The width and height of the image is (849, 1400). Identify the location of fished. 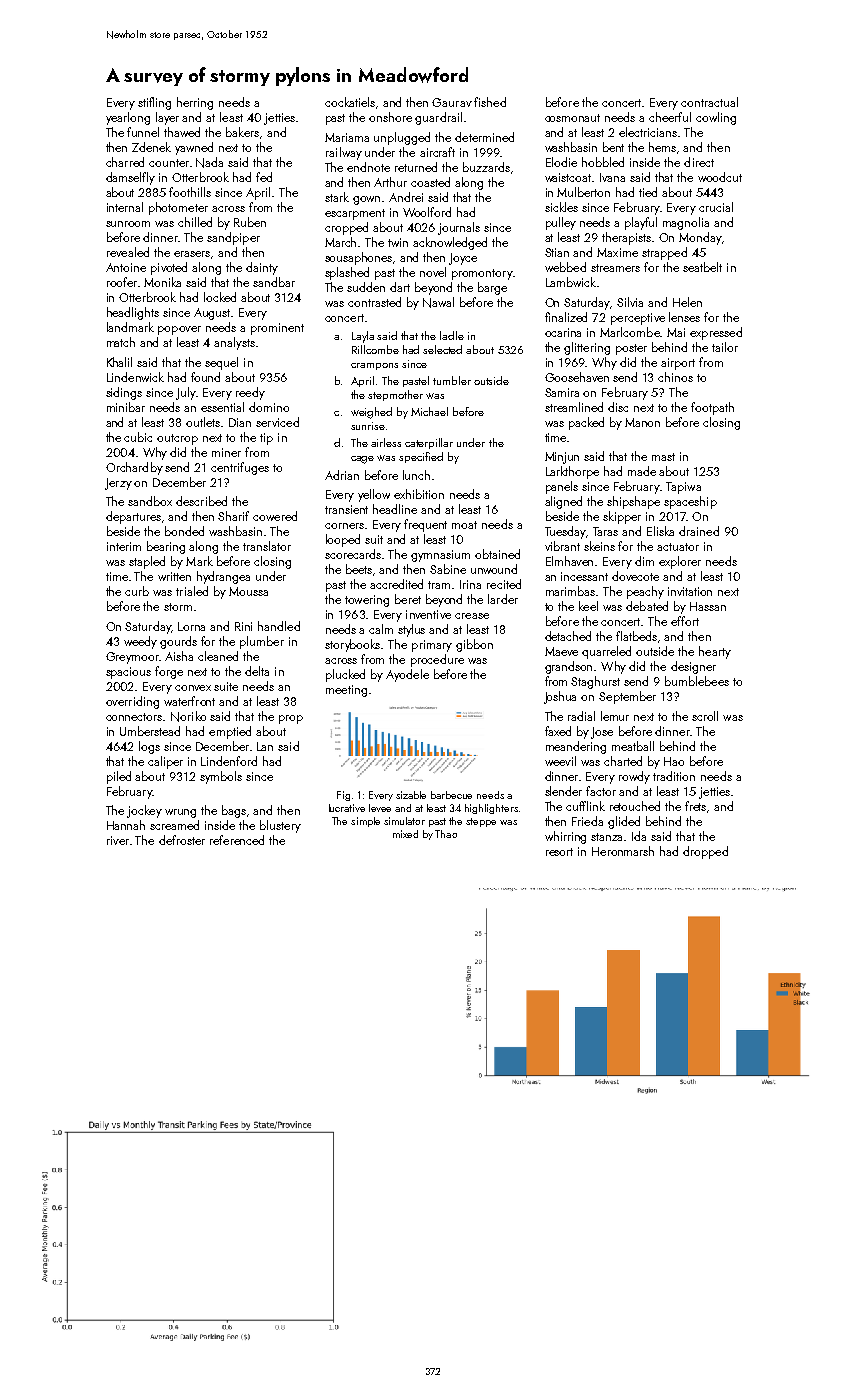
(490, 102).
